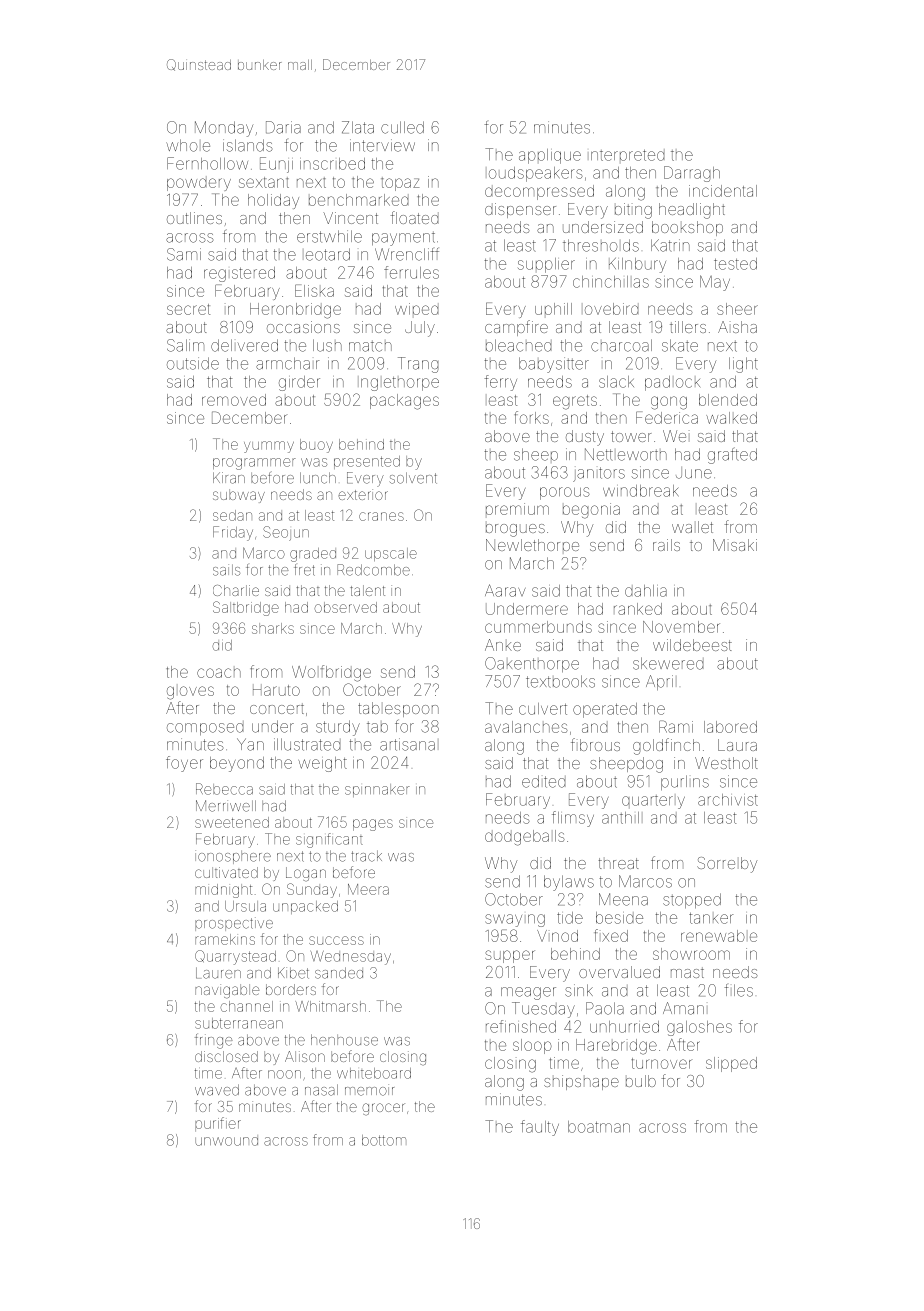  Describe the element at coordinates (321, 1090) in the image. I see `nasal` at that location.
